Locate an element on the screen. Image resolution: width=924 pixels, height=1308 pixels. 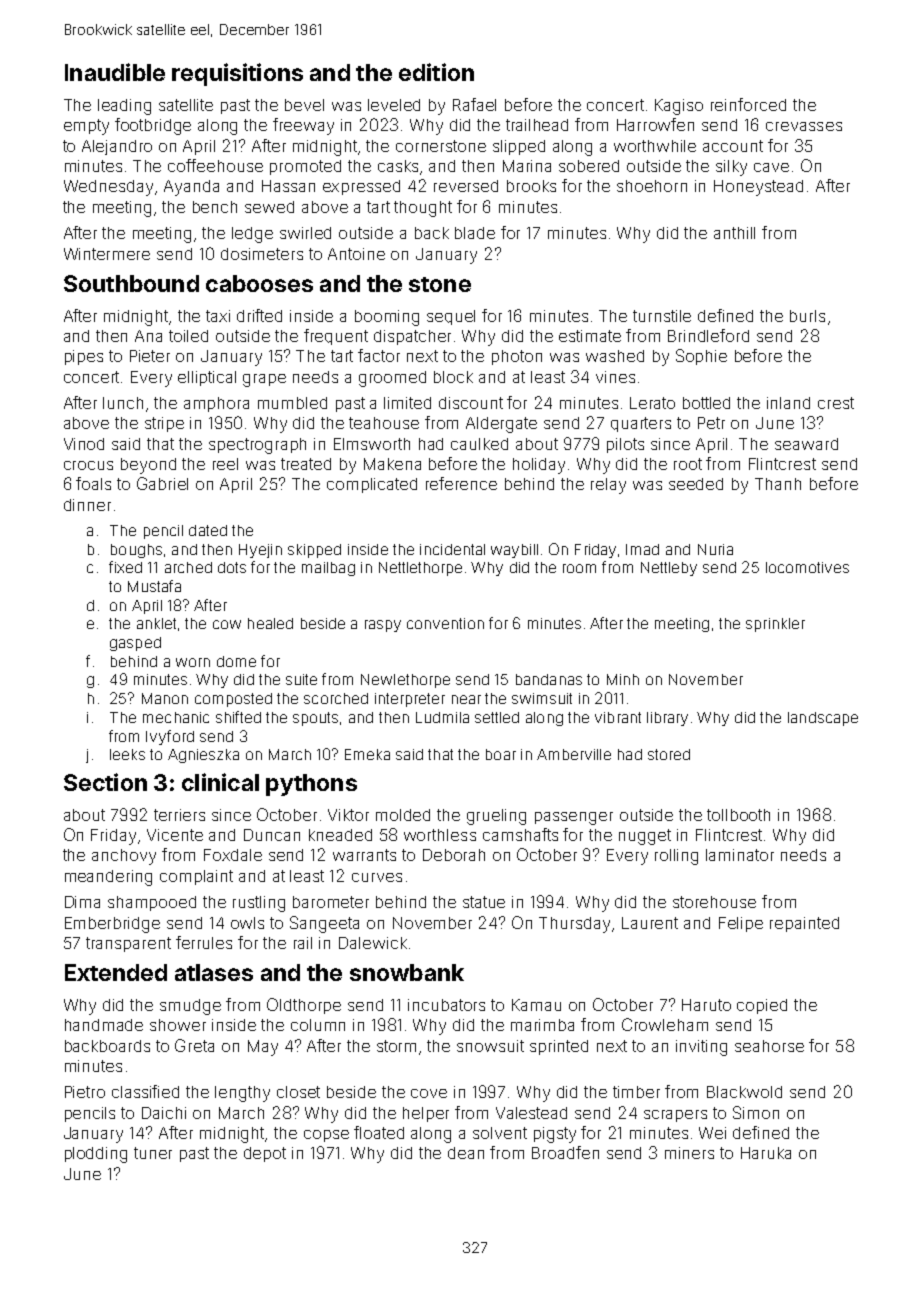
transparent is located at coordinates (128, 944).
